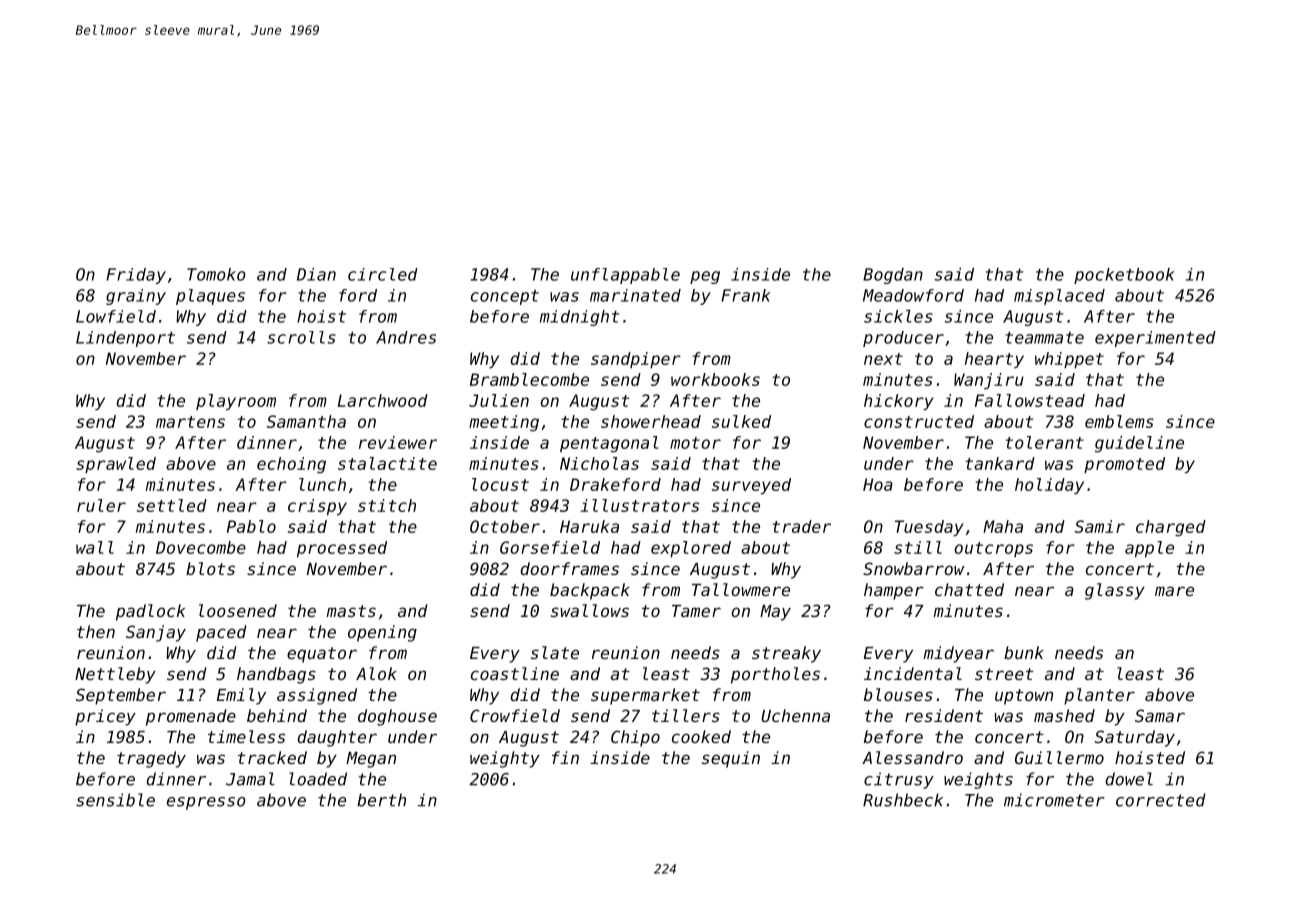 This image has width=1308, height=924. Describe the element at coordinates (206, 803) in the image. I see `espresso` at that location.
